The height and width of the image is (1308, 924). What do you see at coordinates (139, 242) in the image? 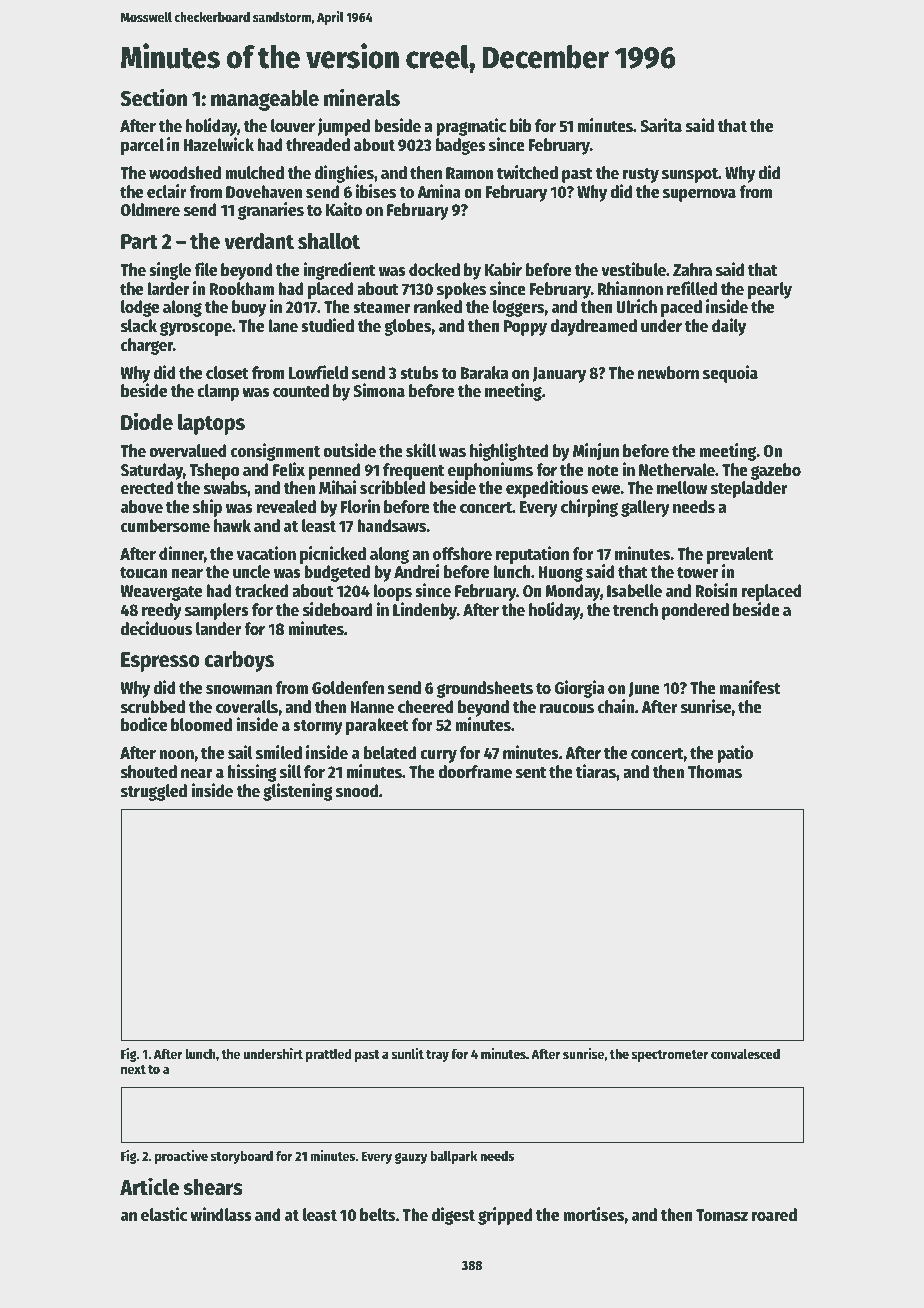
I see `Part` at bounding box center [139, 242].
